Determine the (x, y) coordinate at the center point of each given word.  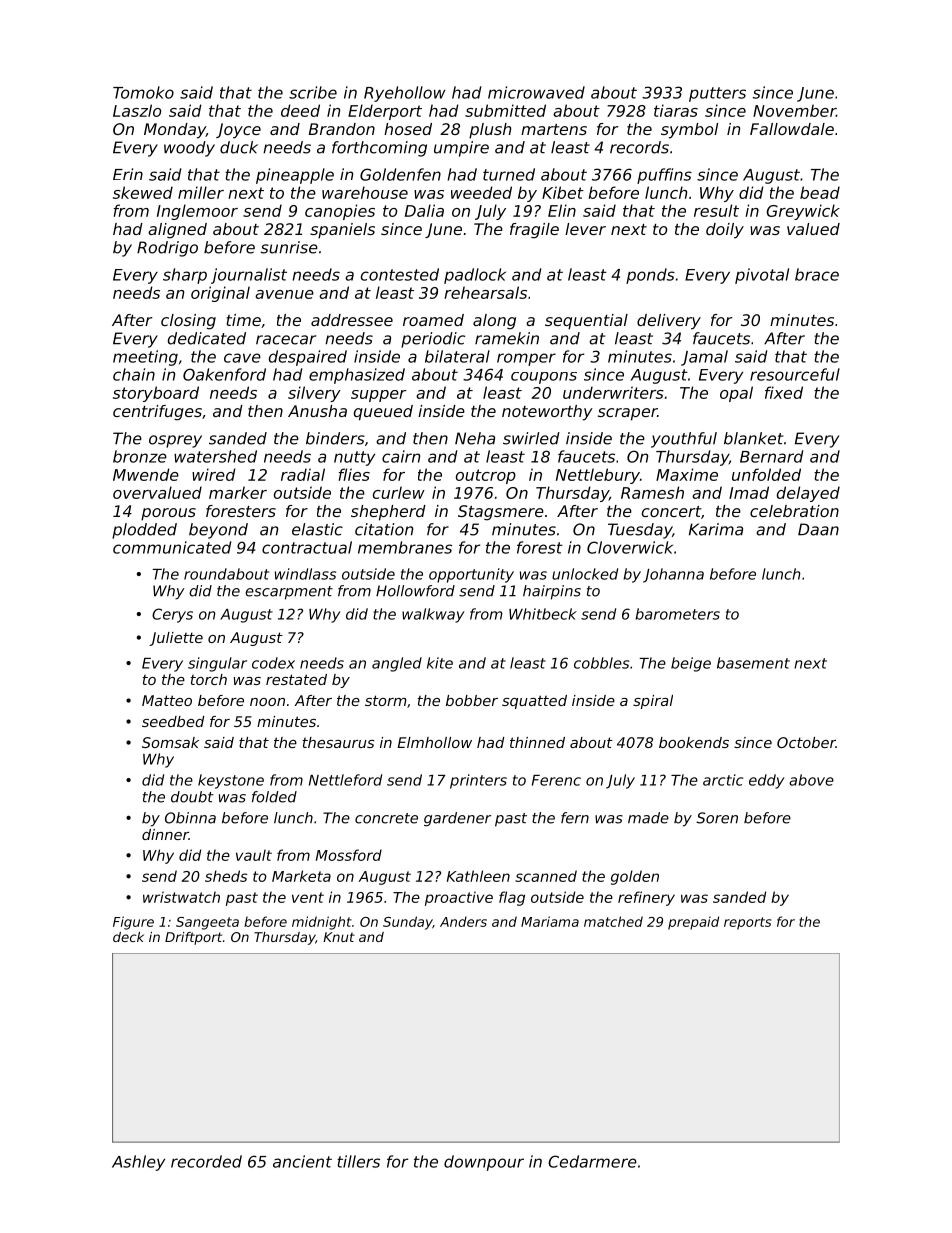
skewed (143, 192)
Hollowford (415, 591)
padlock (475, 276)
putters (717, 94)
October (806, 742)
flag (512, 898)
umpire (461, 149)
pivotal (762, 276)
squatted (534, 702)
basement (753, 663)
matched (613, 921)
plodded (144, 531)
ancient (302, 1161)
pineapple (295, 176)
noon (267, 702)
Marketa (301, 876)
